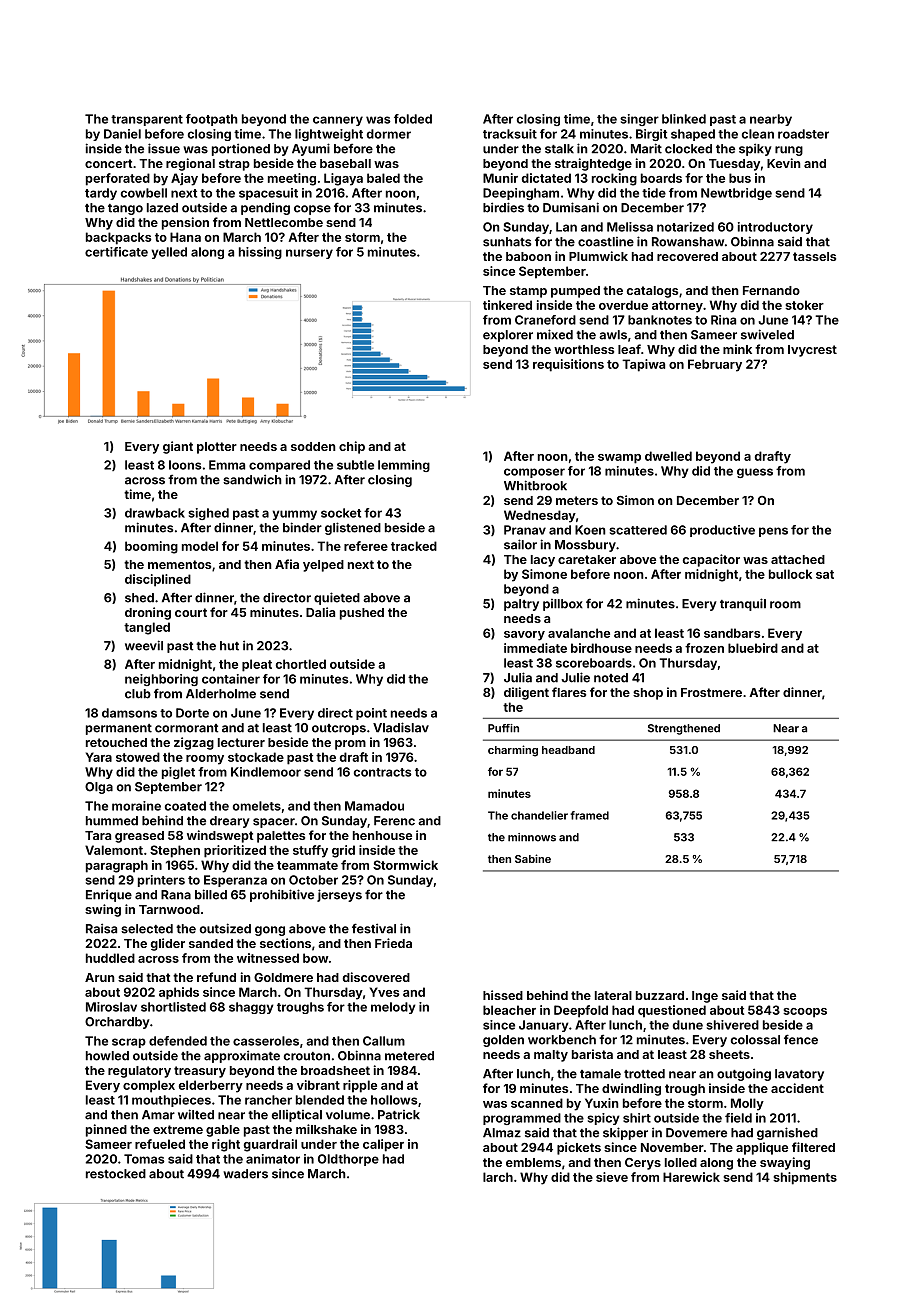 Image resolution: width=924 pixels, height=1314 pixels. What do you see at coordinates (155, 513) in the screenshot?
I see `drawback` at bounding box center [155, 513].
